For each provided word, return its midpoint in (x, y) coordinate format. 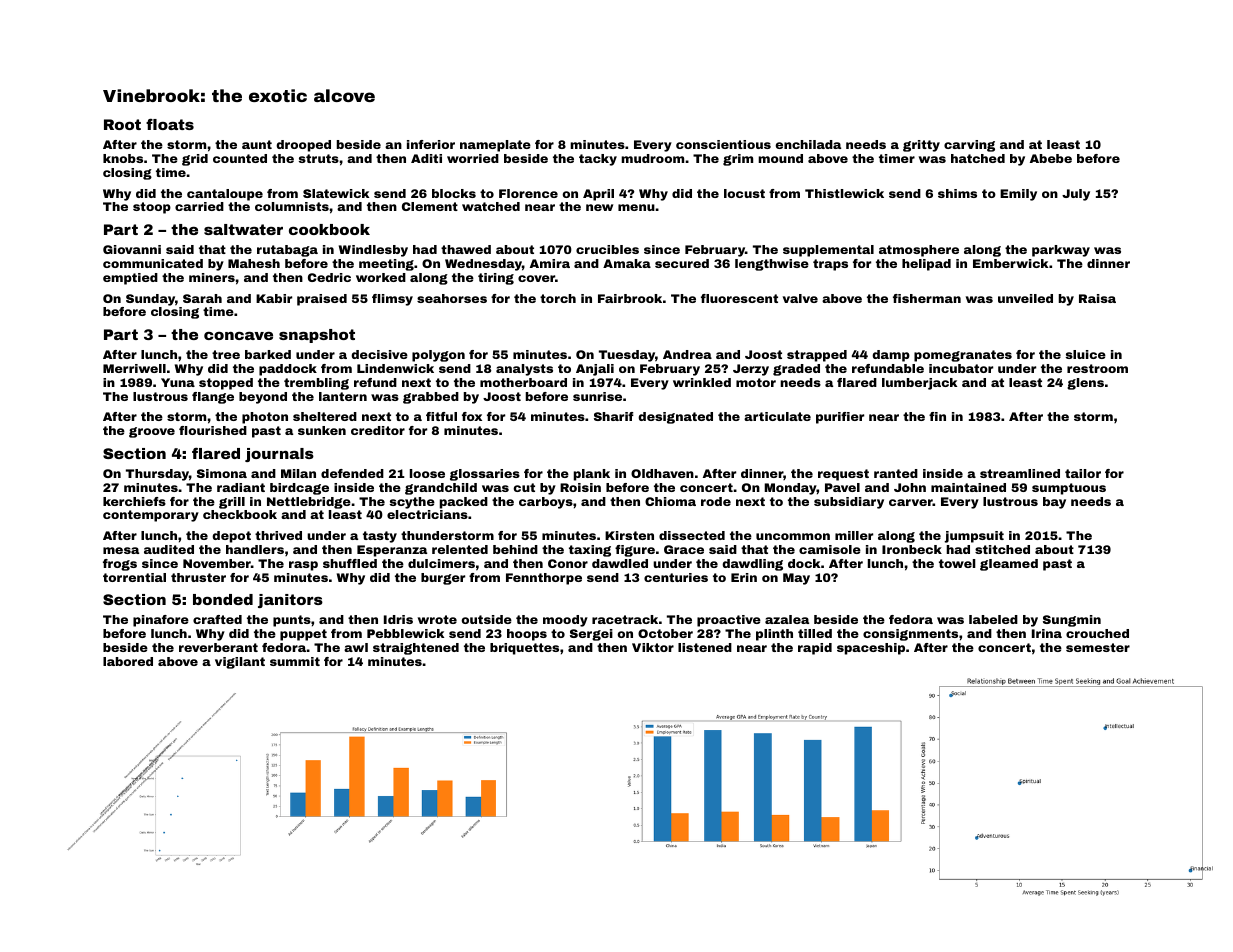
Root (122, 124)
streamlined (1020, 473)
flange (213, 398)
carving (969, 146)
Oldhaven (662, 473)
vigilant (240, 663)
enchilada (808, 144)
